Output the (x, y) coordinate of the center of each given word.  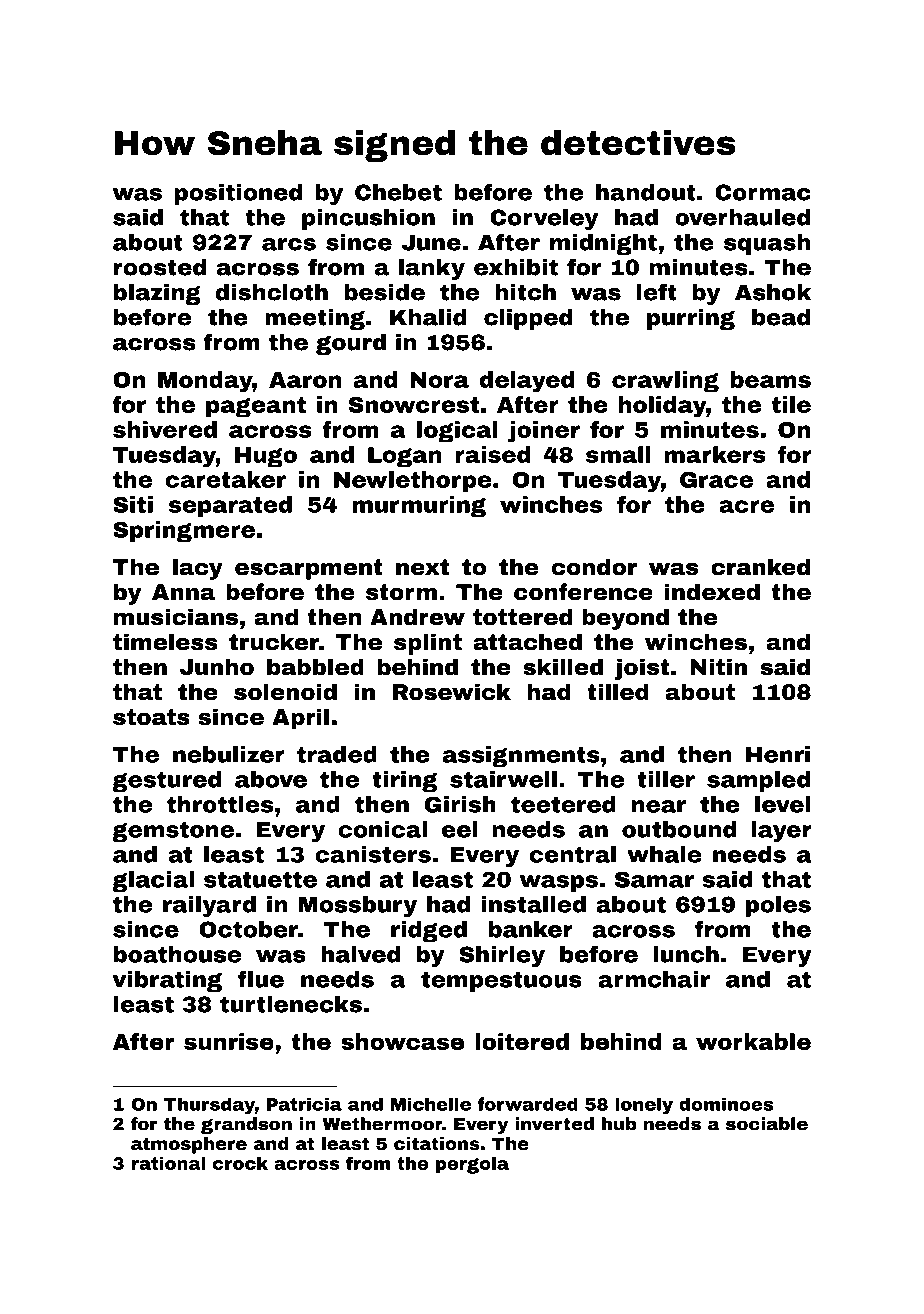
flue (261, 979)
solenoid (285, 692)
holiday (662, 407)
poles (778, 906)
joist (642, 669)
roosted (160, 267)
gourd (351, 344)
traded (337, 754)
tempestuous (501, 981)
